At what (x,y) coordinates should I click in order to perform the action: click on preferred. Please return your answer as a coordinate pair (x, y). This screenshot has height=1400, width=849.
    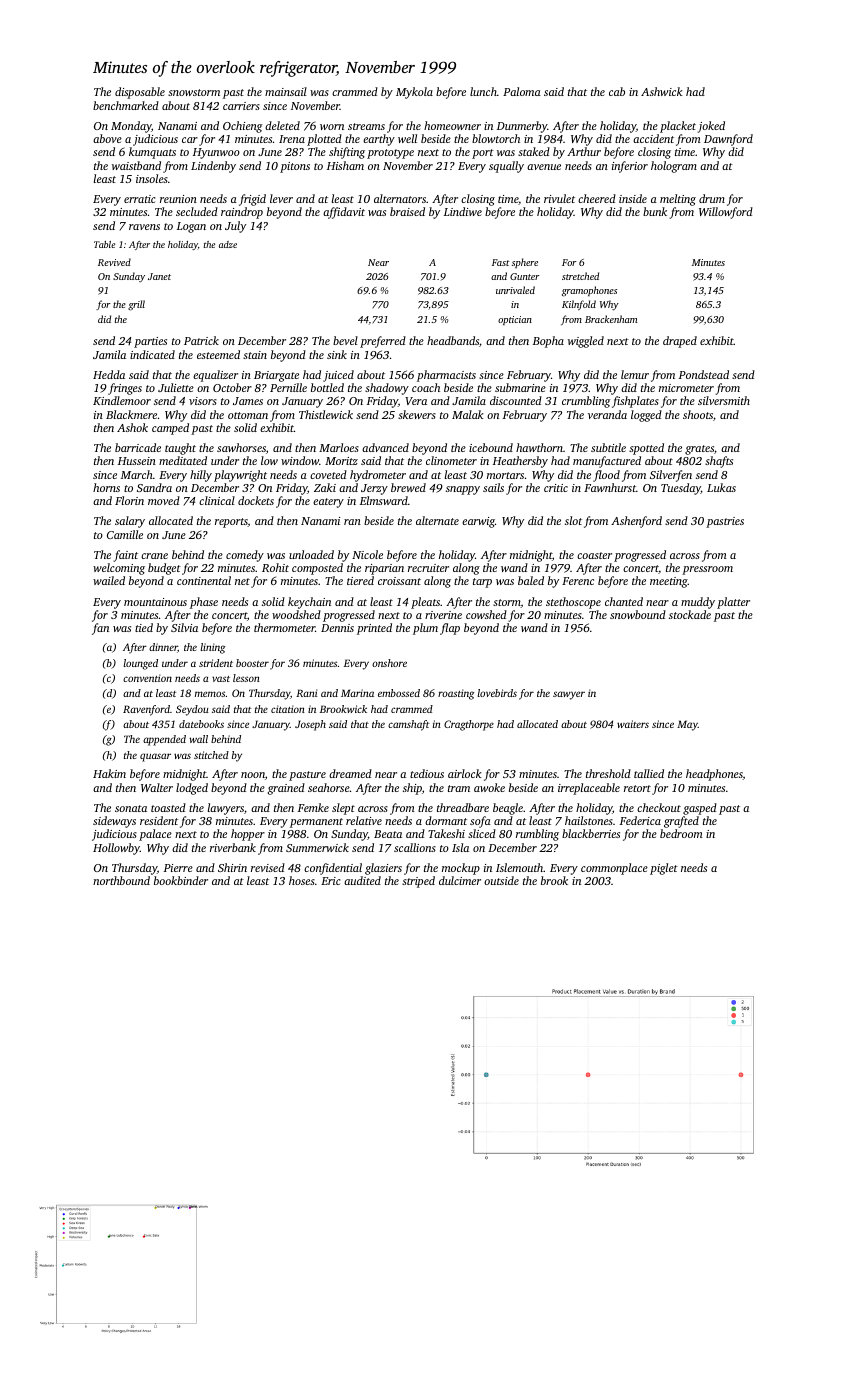
    Looking at the image, I should click on (383, 342).
